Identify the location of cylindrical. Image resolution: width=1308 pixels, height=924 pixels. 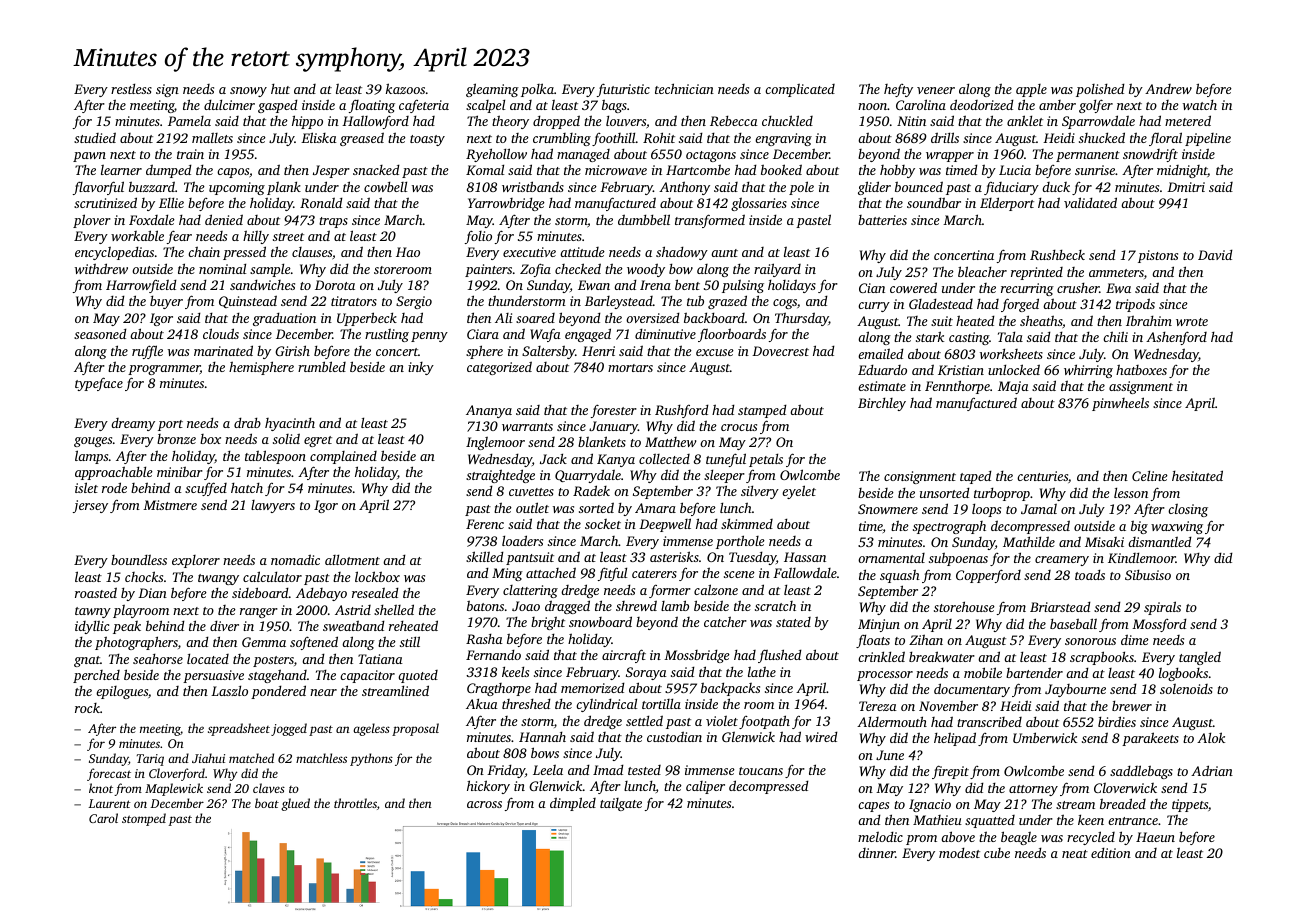
(606, 705).
